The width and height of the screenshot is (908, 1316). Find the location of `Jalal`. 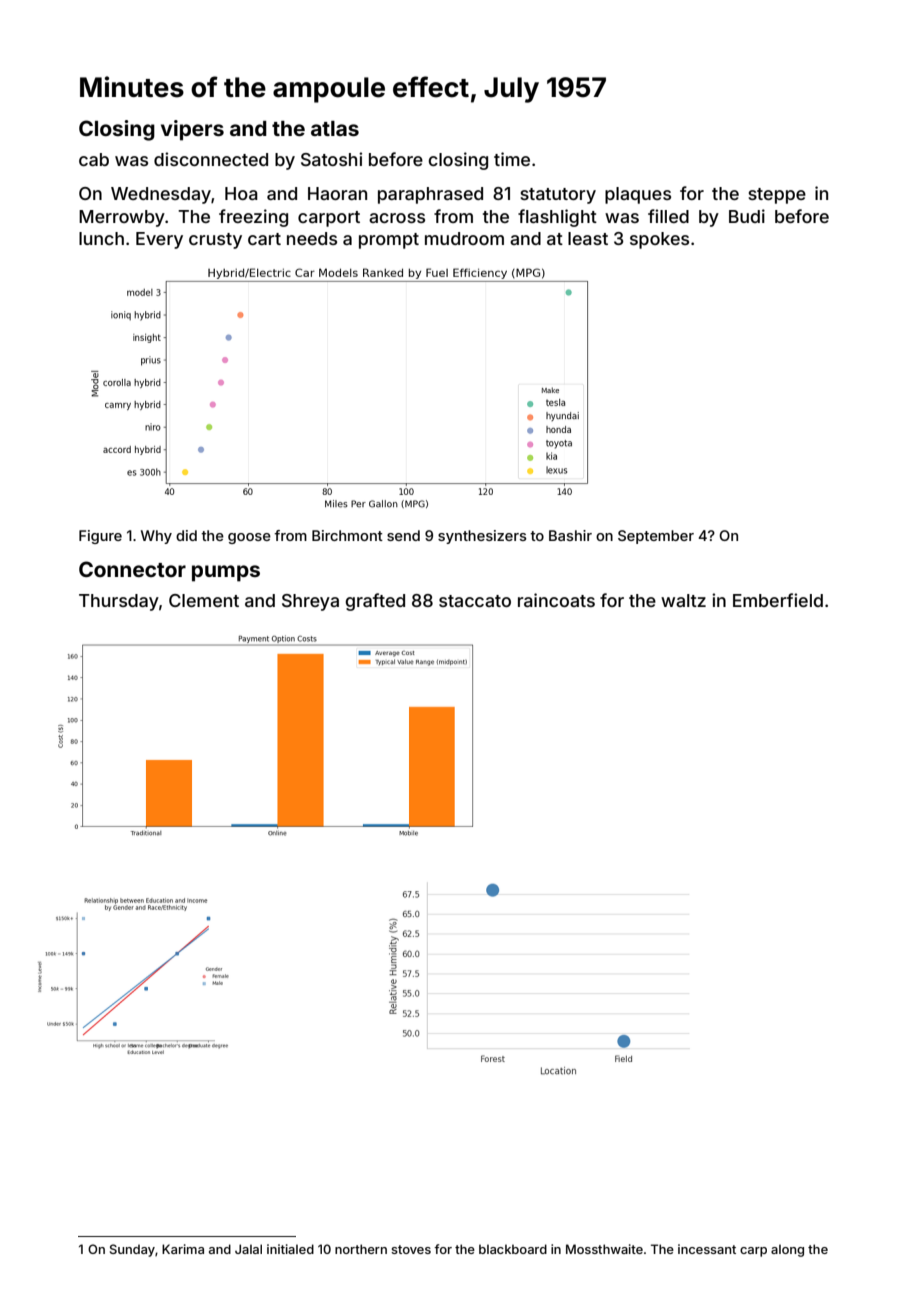

Jalal is located at coordinates (248, 1249).
